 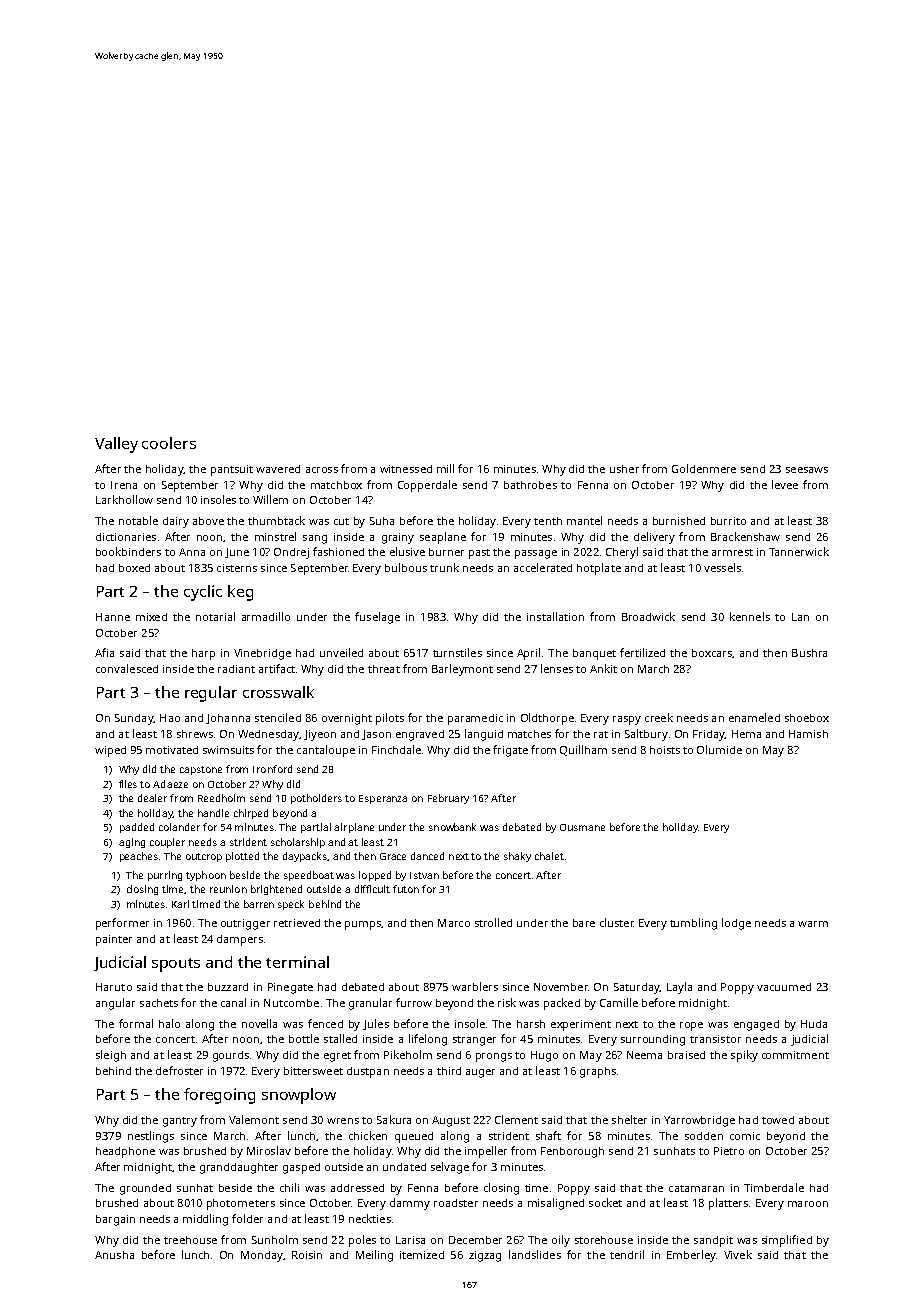 What do you see at coordinates (446, 552) in the image?
I see `burner` at bounding box center [446, 552].
